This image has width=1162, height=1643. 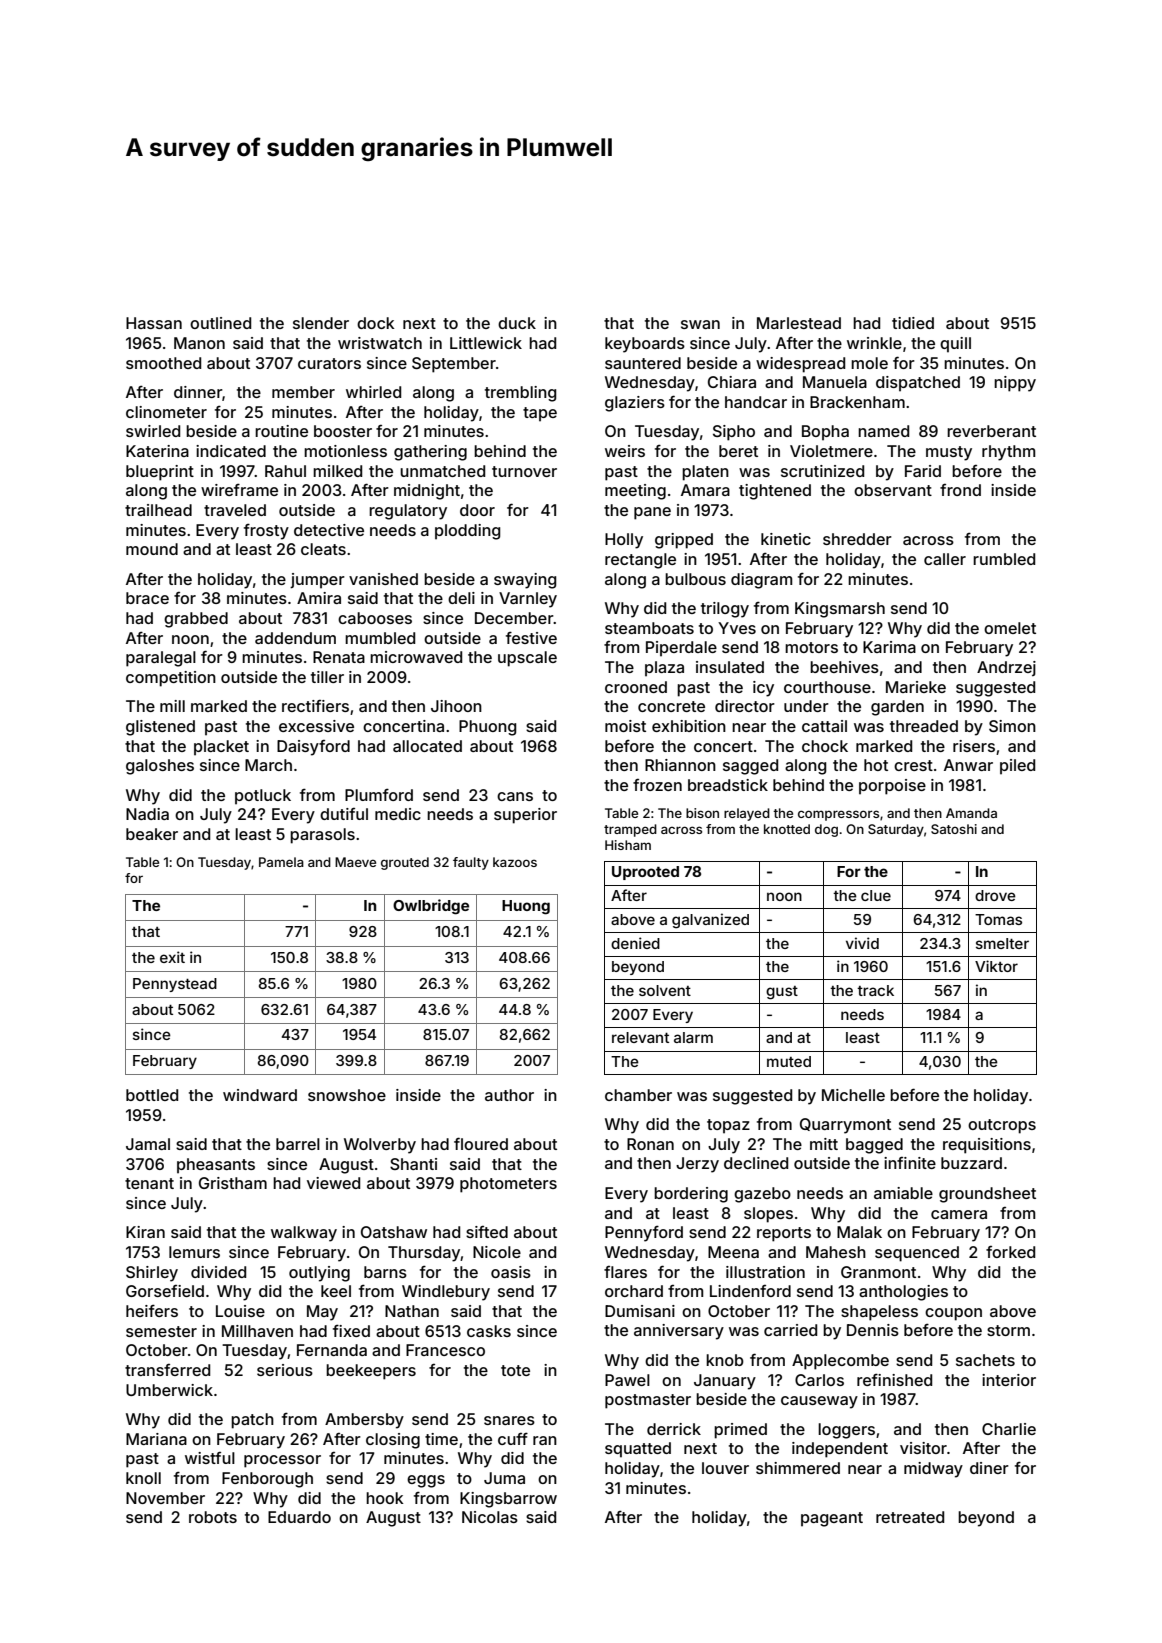 I want to click on kazoos, so click(x=515, y=862).
